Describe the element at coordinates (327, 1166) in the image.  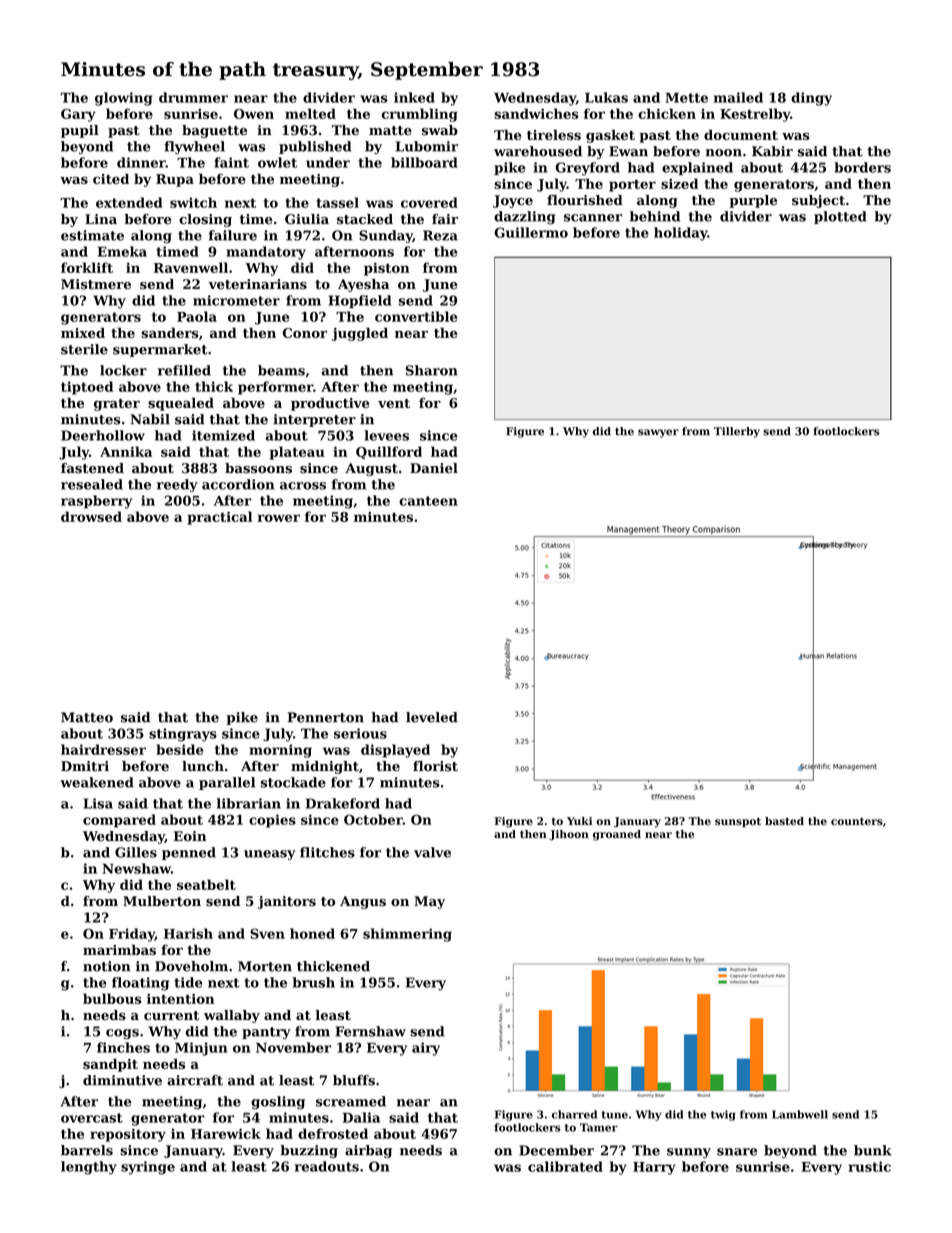
I see `readouts` at that location.
